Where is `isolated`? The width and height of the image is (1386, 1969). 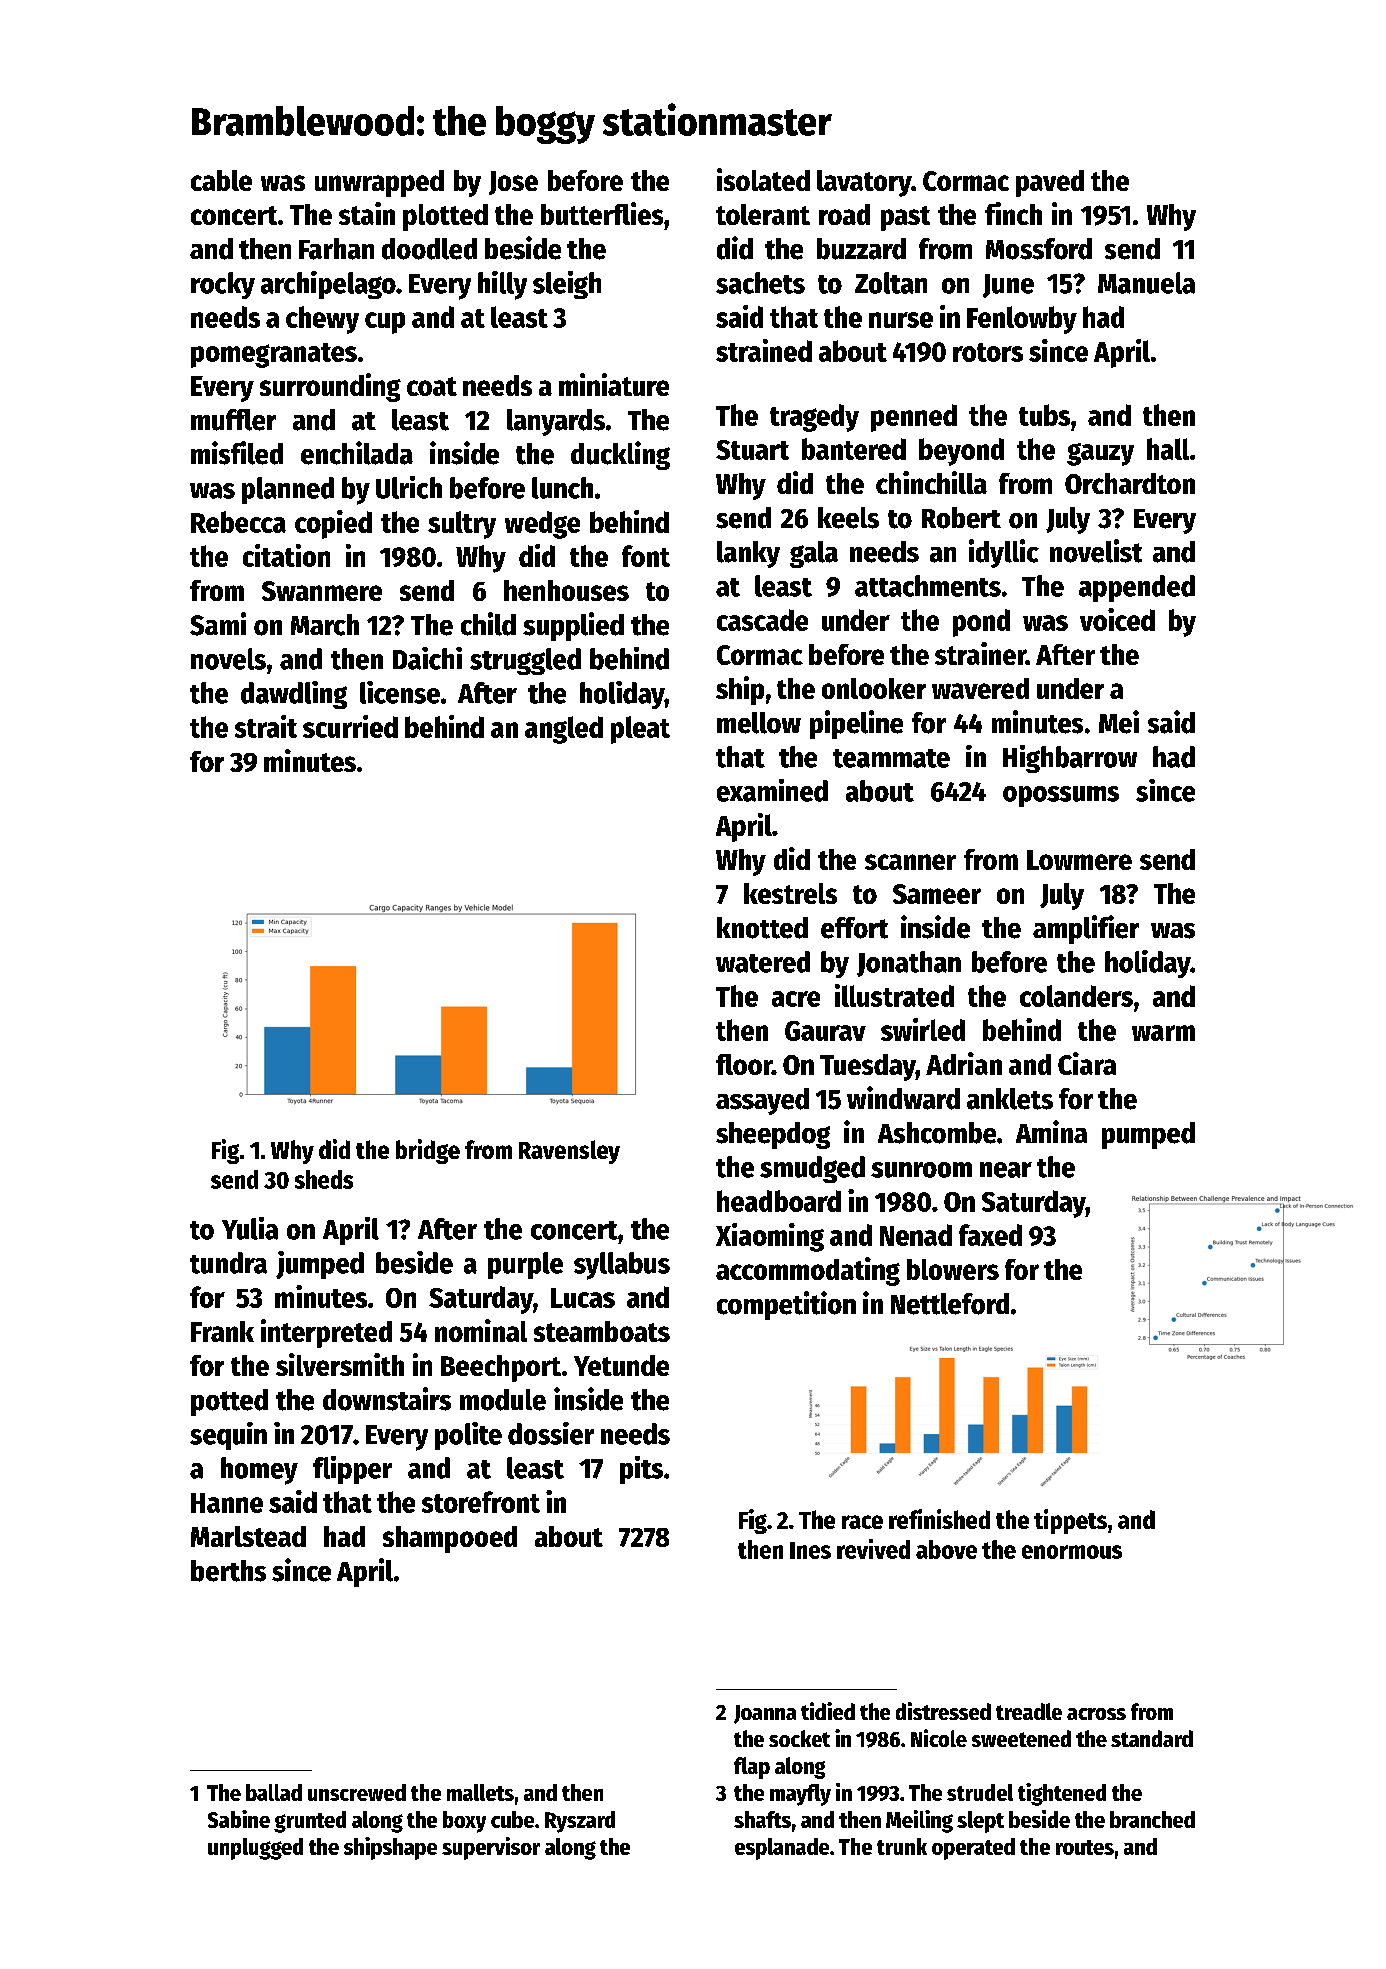
isolated is located at coordinates (763, 179).
